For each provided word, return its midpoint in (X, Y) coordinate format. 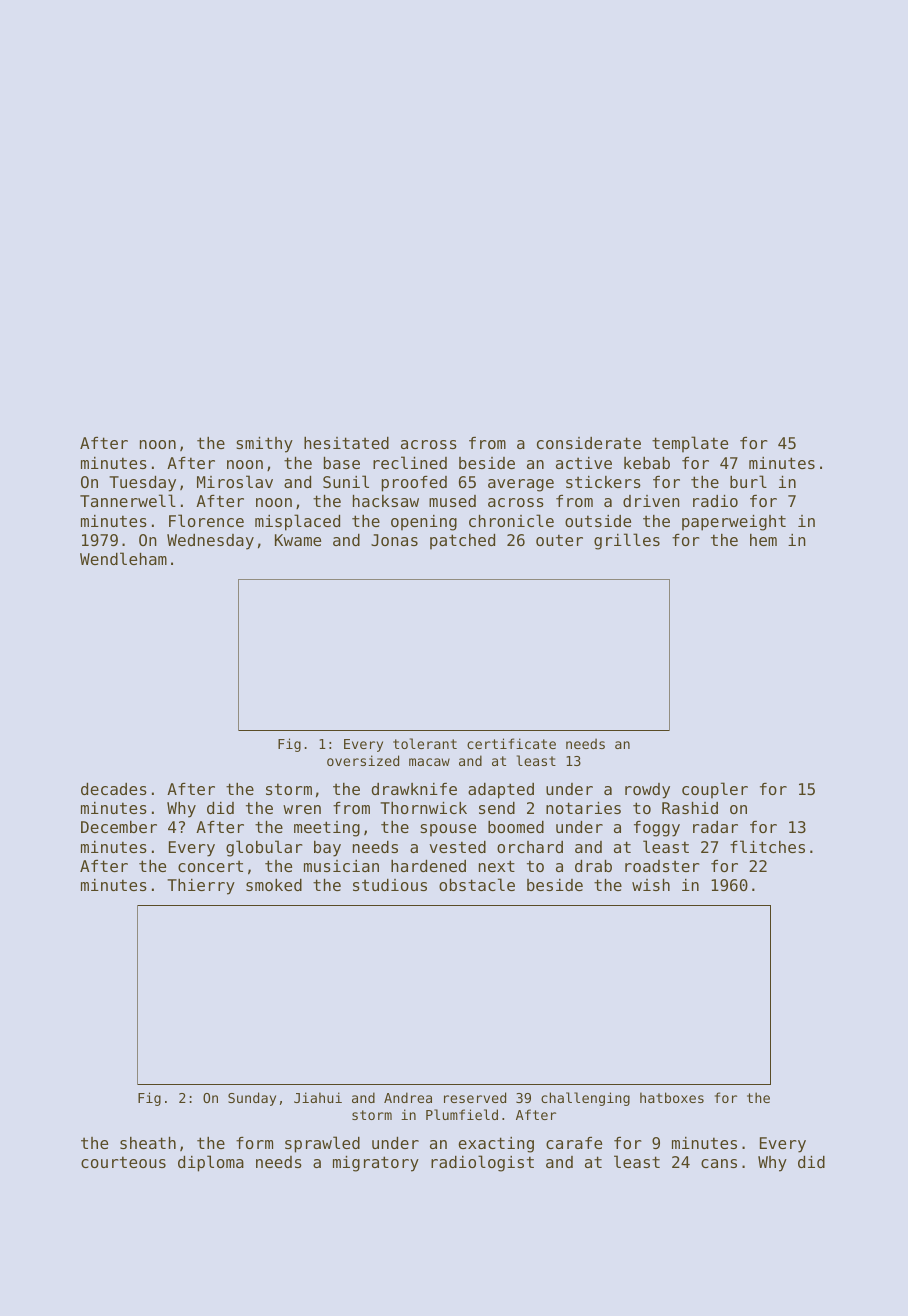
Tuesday (142, 484)
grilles (627, 541)
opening (424, 523)
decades (114, 789)
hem (763, 540)
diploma (211, 1163)
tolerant (425, 743)
